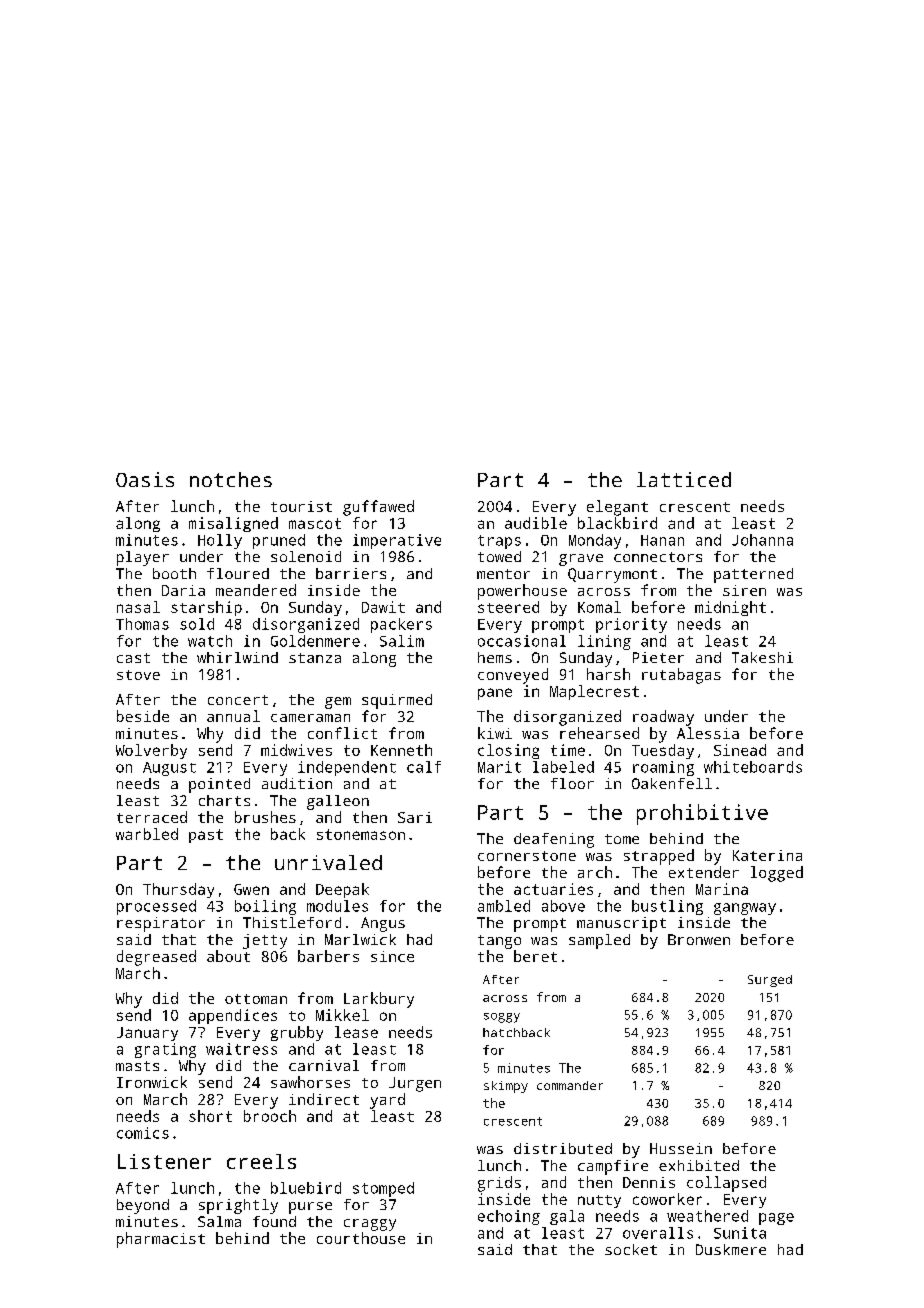 The height and width of the screenshot is (1308, 924). I want to click on Gwen, so click(251, 889).
